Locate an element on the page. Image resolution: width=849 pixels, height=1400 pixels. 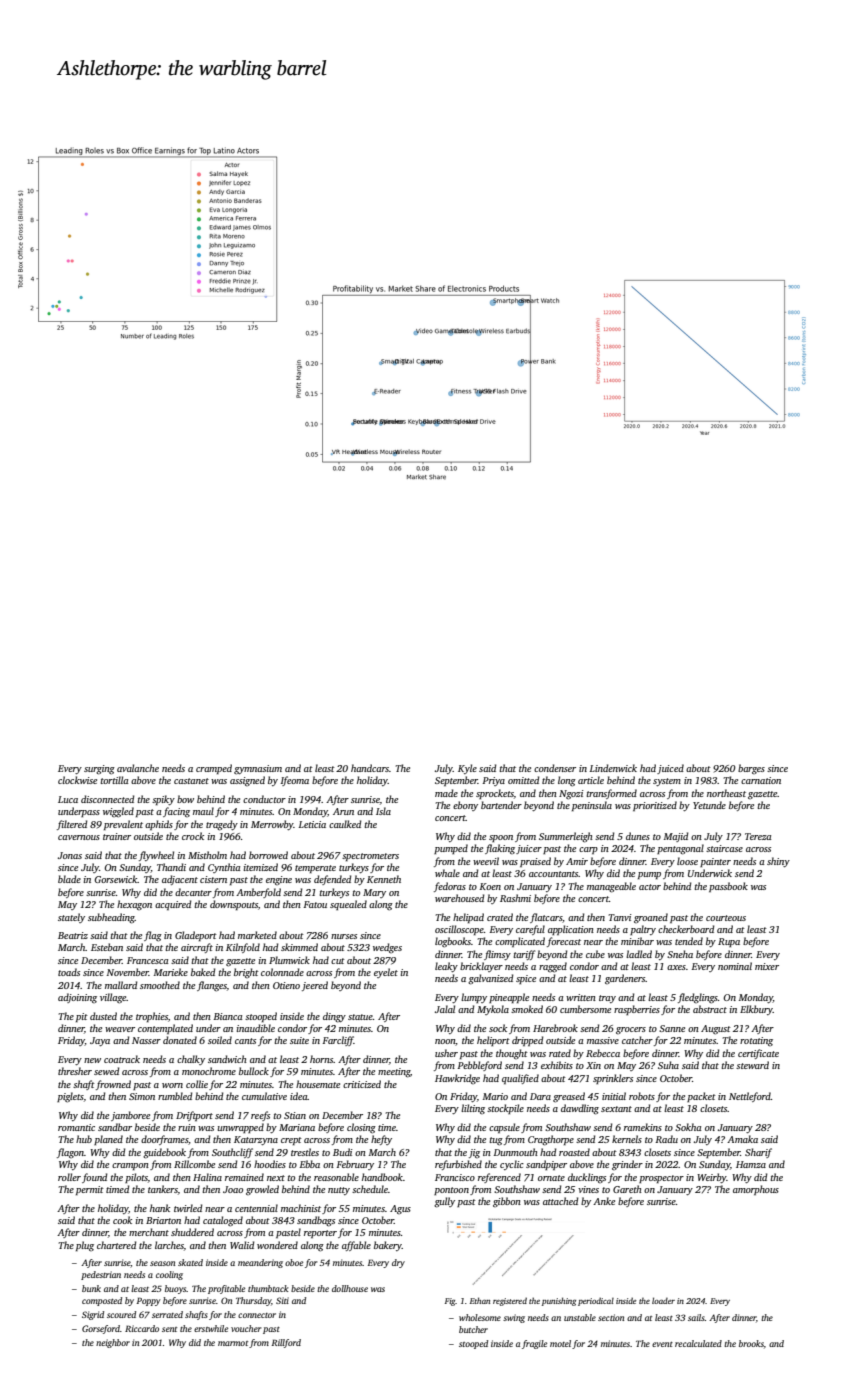
Poppy is located at coordinates (148, 1302).
